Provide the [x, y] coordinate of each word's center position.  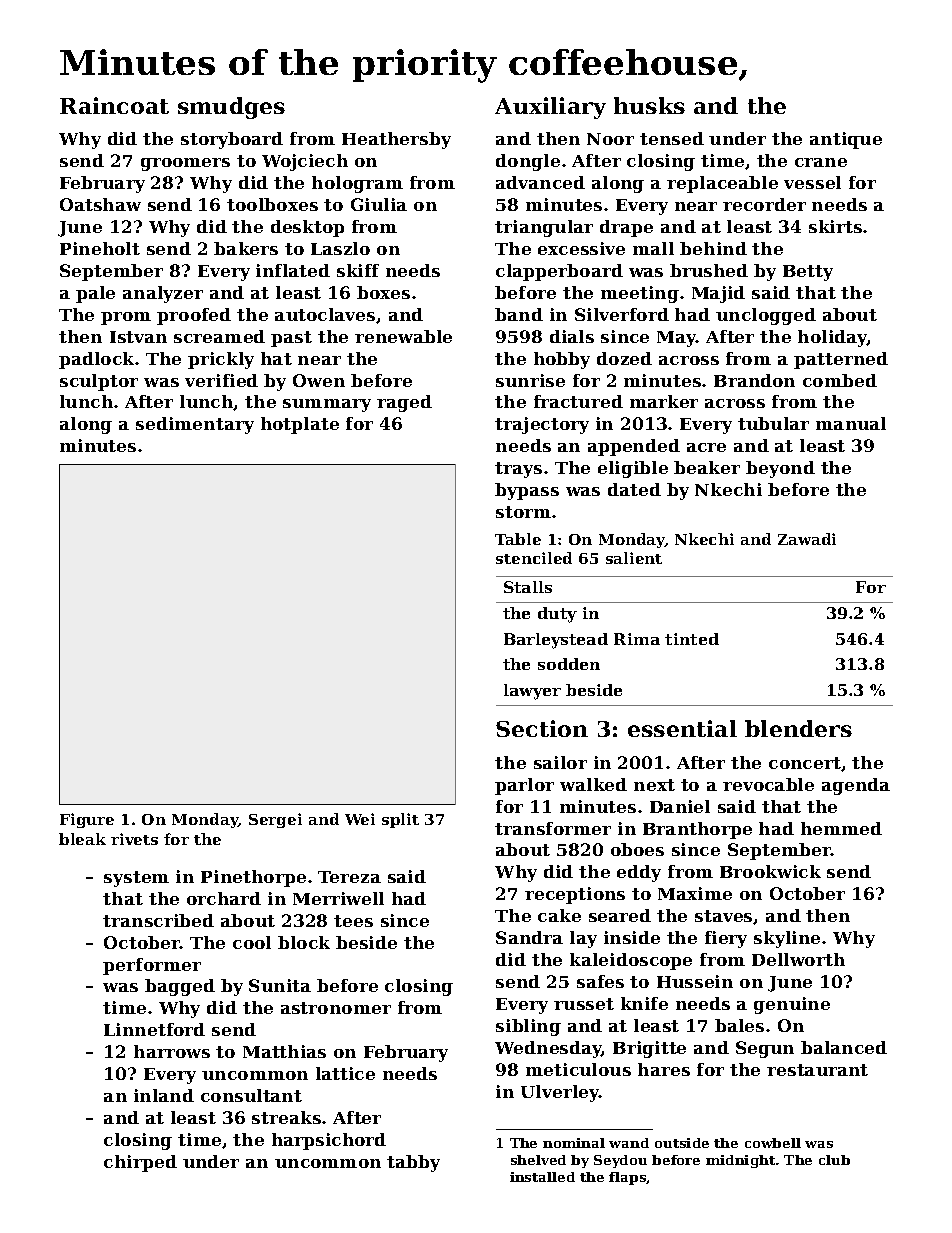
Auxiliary [550, 108]
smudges [231, 108]
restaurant [817, 1070]
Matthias [284, 1051]
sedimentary [195, 425]
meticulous [578, 1069]
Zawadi [807, 539]
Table [518, 539]
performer [152, 966]
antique [846, 140]
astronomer [336, 1008]
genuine [792, 1005]
